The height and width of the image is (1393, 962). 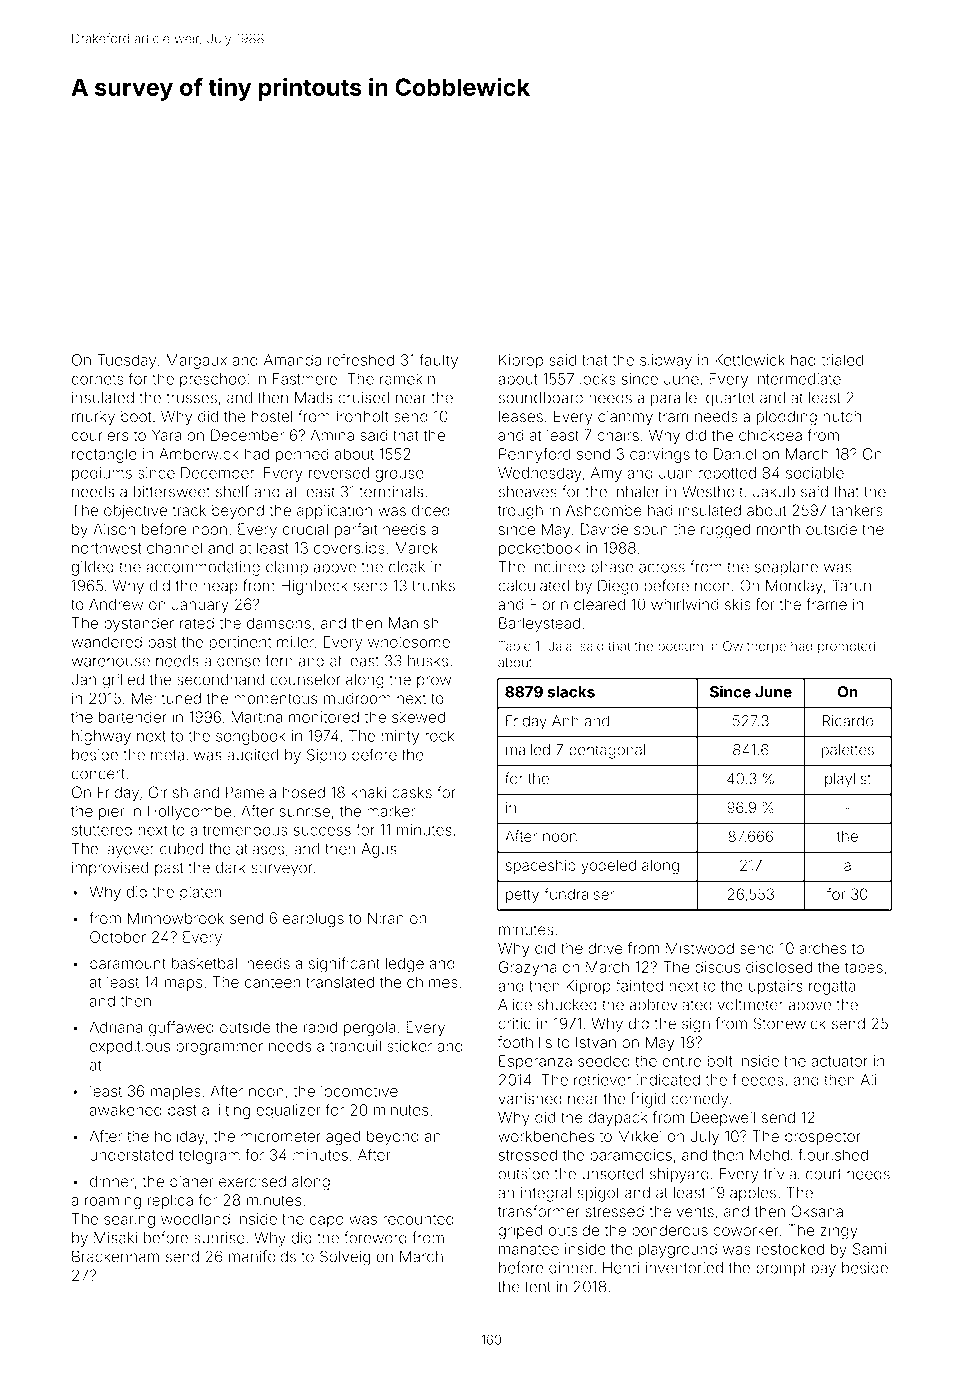 What do you see at coordinates (529, 1249) in the image?
I see `manatee` at bounding box center [529, 1249].
